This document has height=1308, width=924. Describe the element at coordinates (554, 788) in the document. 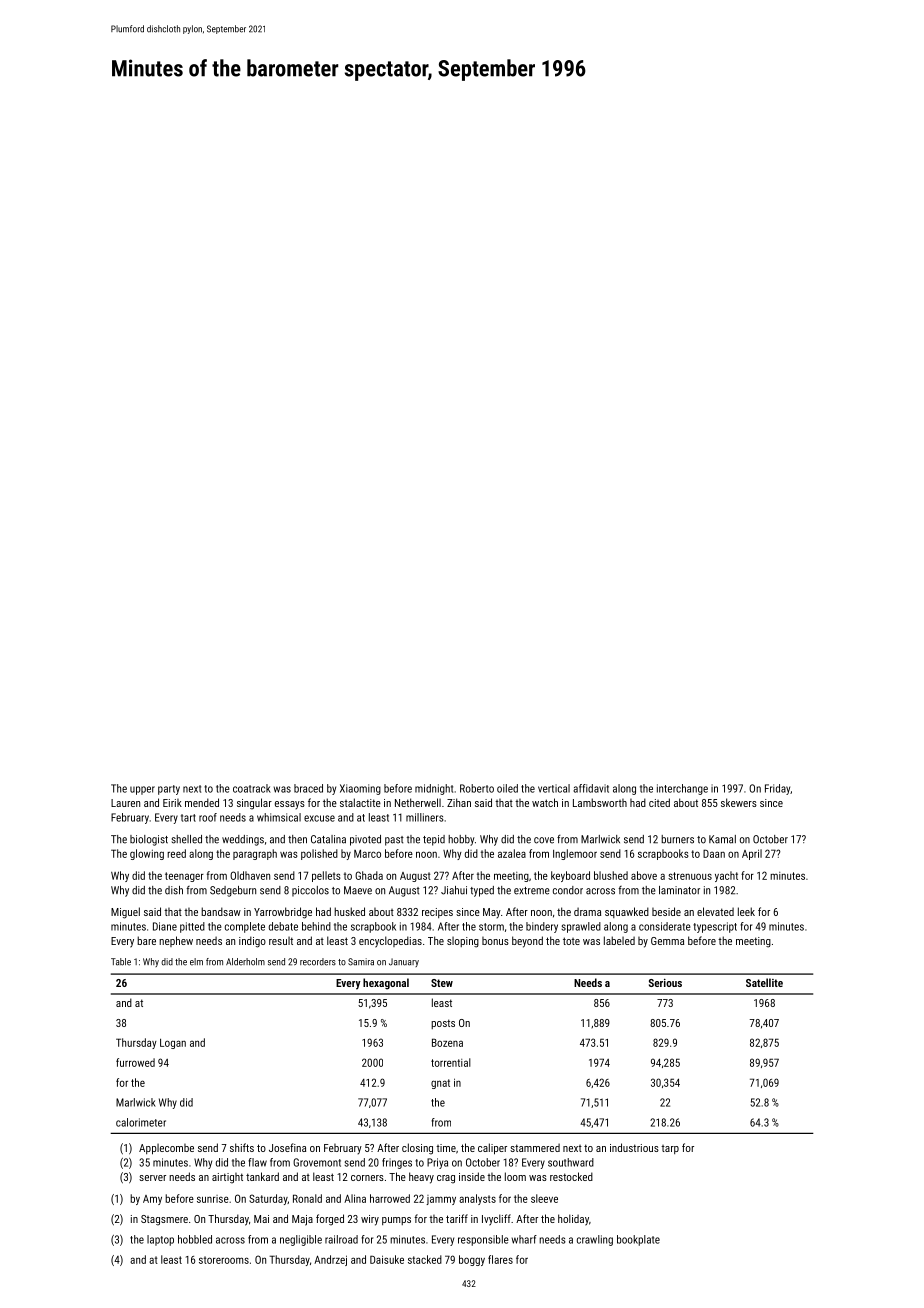

I see `vertical` at that location.
